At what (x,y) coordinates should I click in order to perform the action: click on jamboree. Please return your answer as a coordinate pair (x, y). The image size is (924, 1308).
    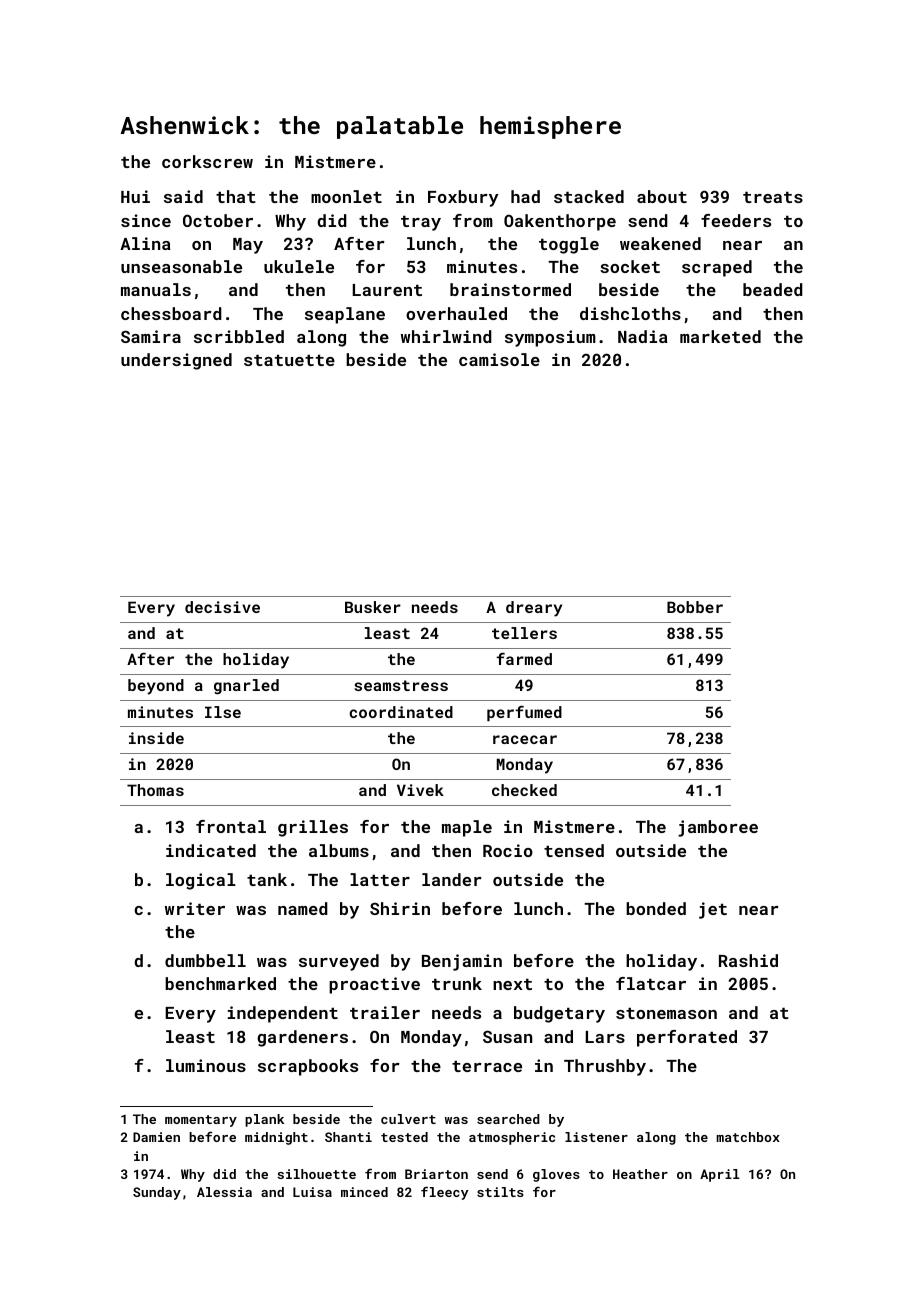
    Looking at the image, I should click on (718, 828).
